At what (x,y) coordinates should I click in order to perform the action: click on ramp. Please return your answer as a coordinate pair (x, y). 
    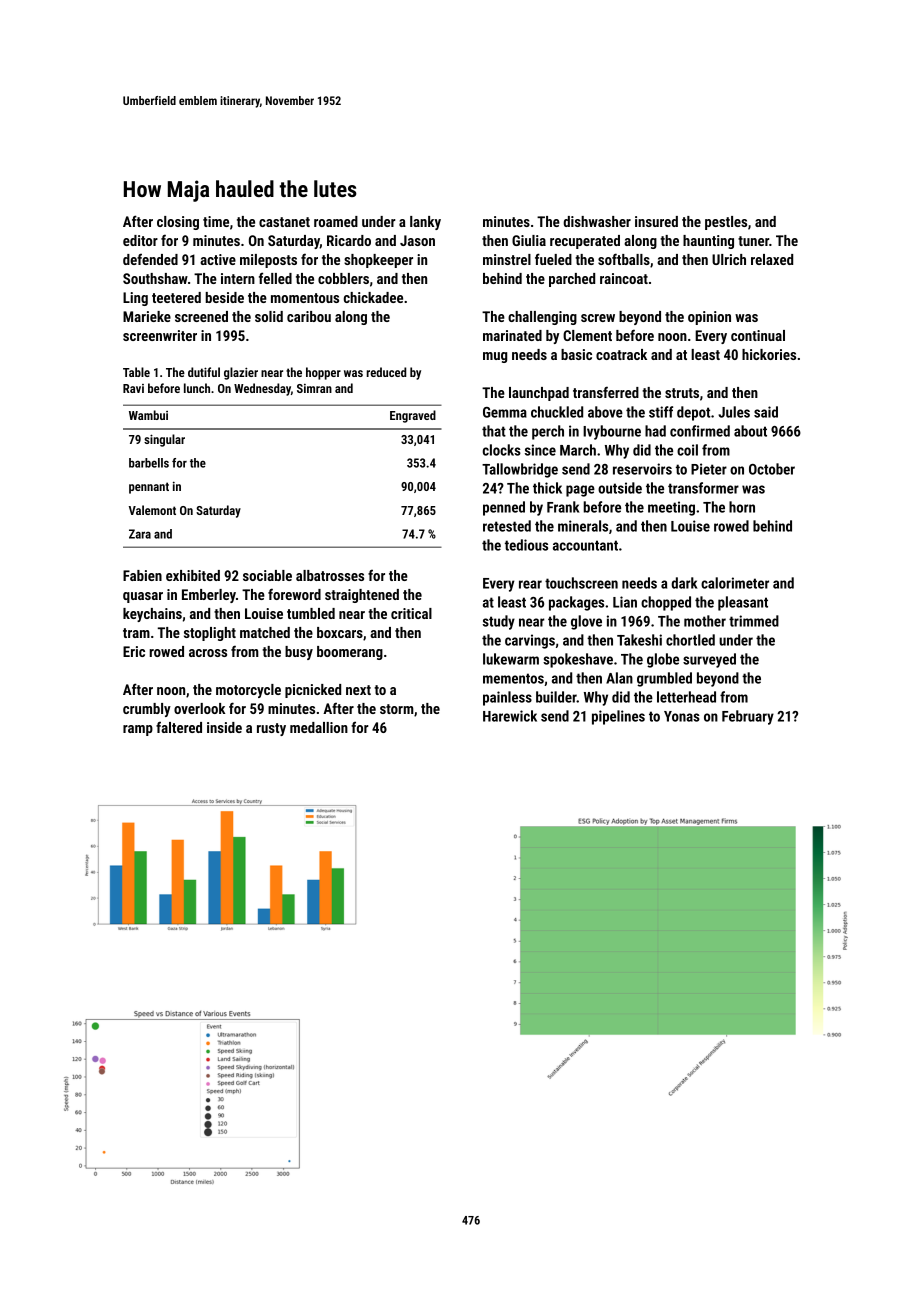
    Looking at the image, I should click on (138, 730).
